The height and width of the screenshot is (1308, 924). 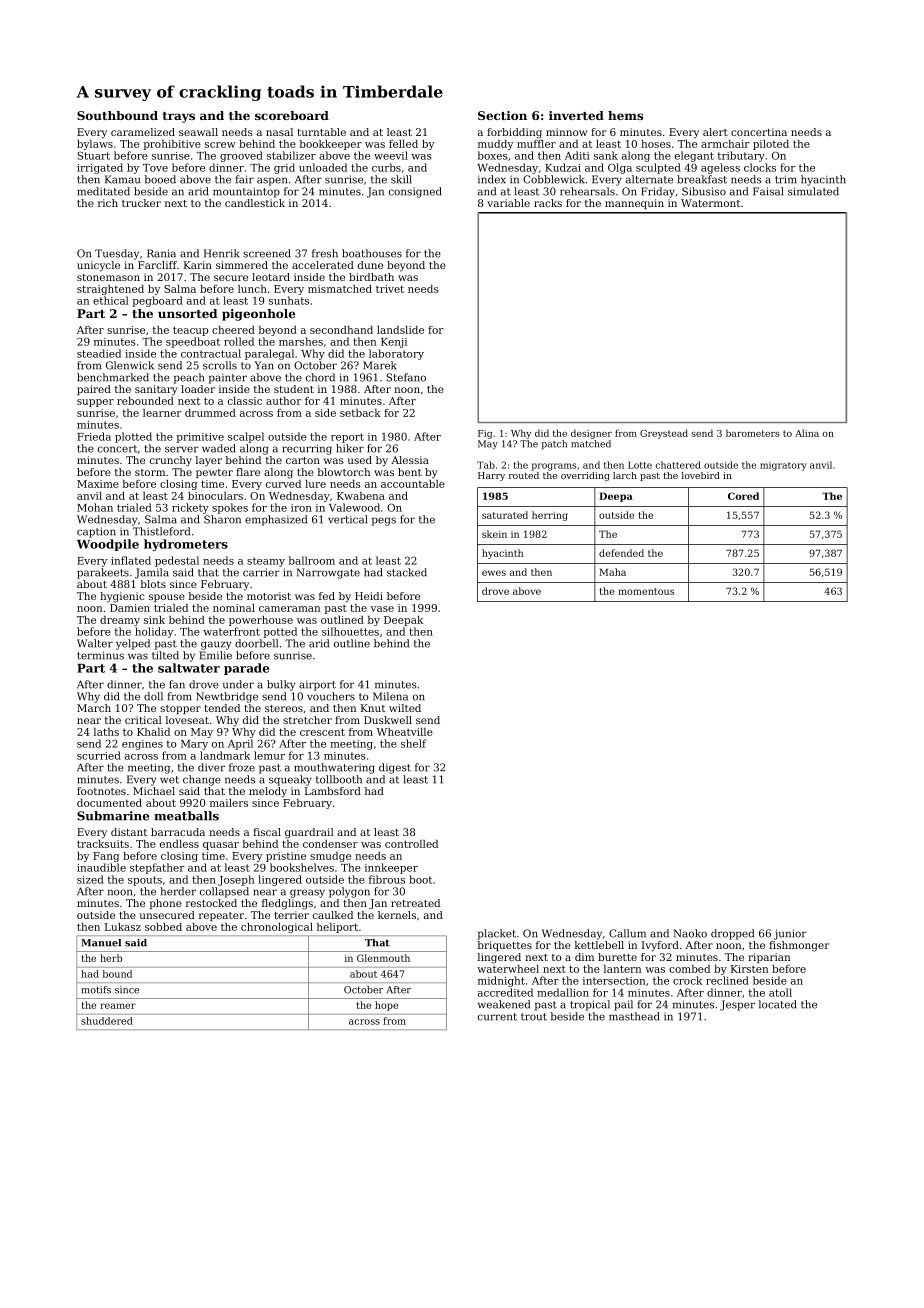 What do you see at coordinates (771, 145) in the screenshot?
I see `piloted` at bounding box center [771, 145].
